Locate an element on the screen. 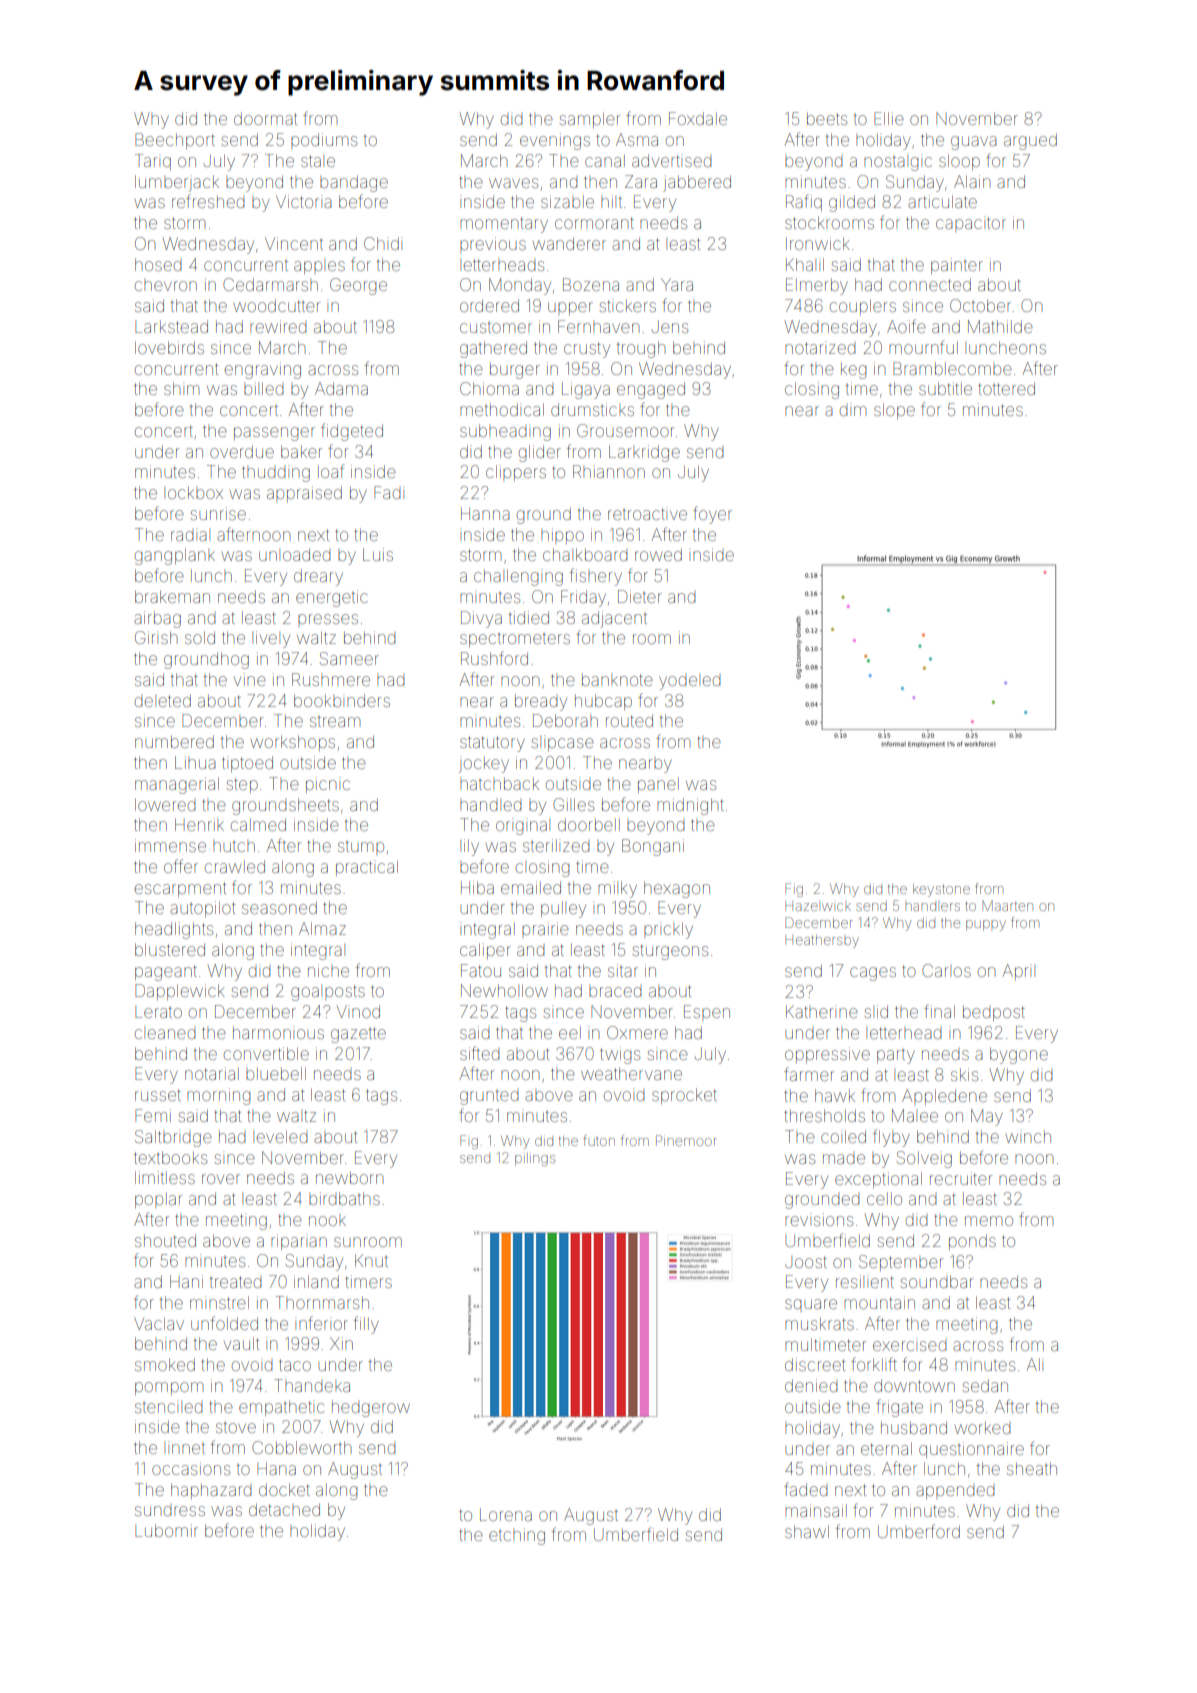  sampler is located at coordinates (590, 120).
